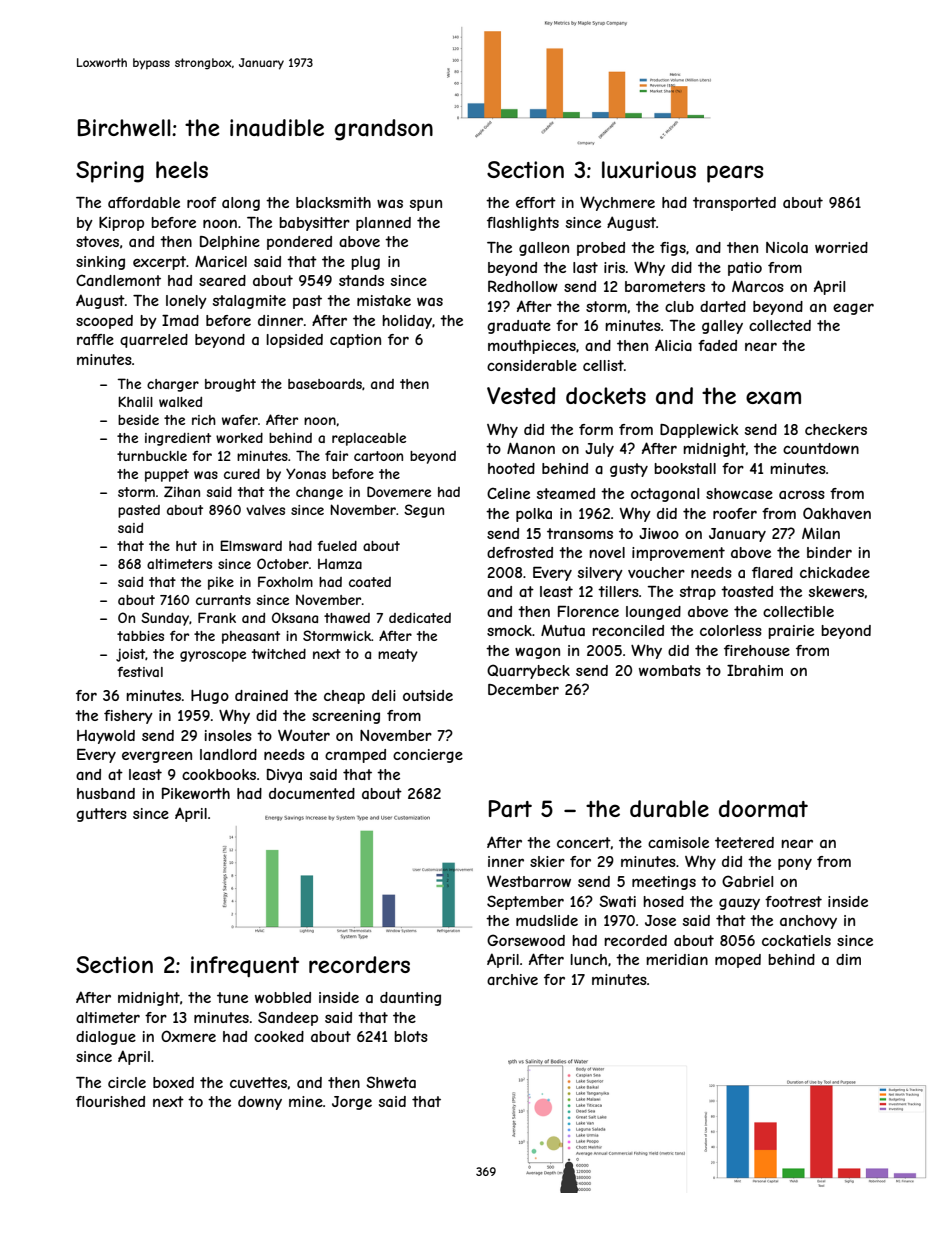  What do you see at coordinates (391, 1082) in the screenshot?
I see `Shweta` at bounding box center [391, 1082].
